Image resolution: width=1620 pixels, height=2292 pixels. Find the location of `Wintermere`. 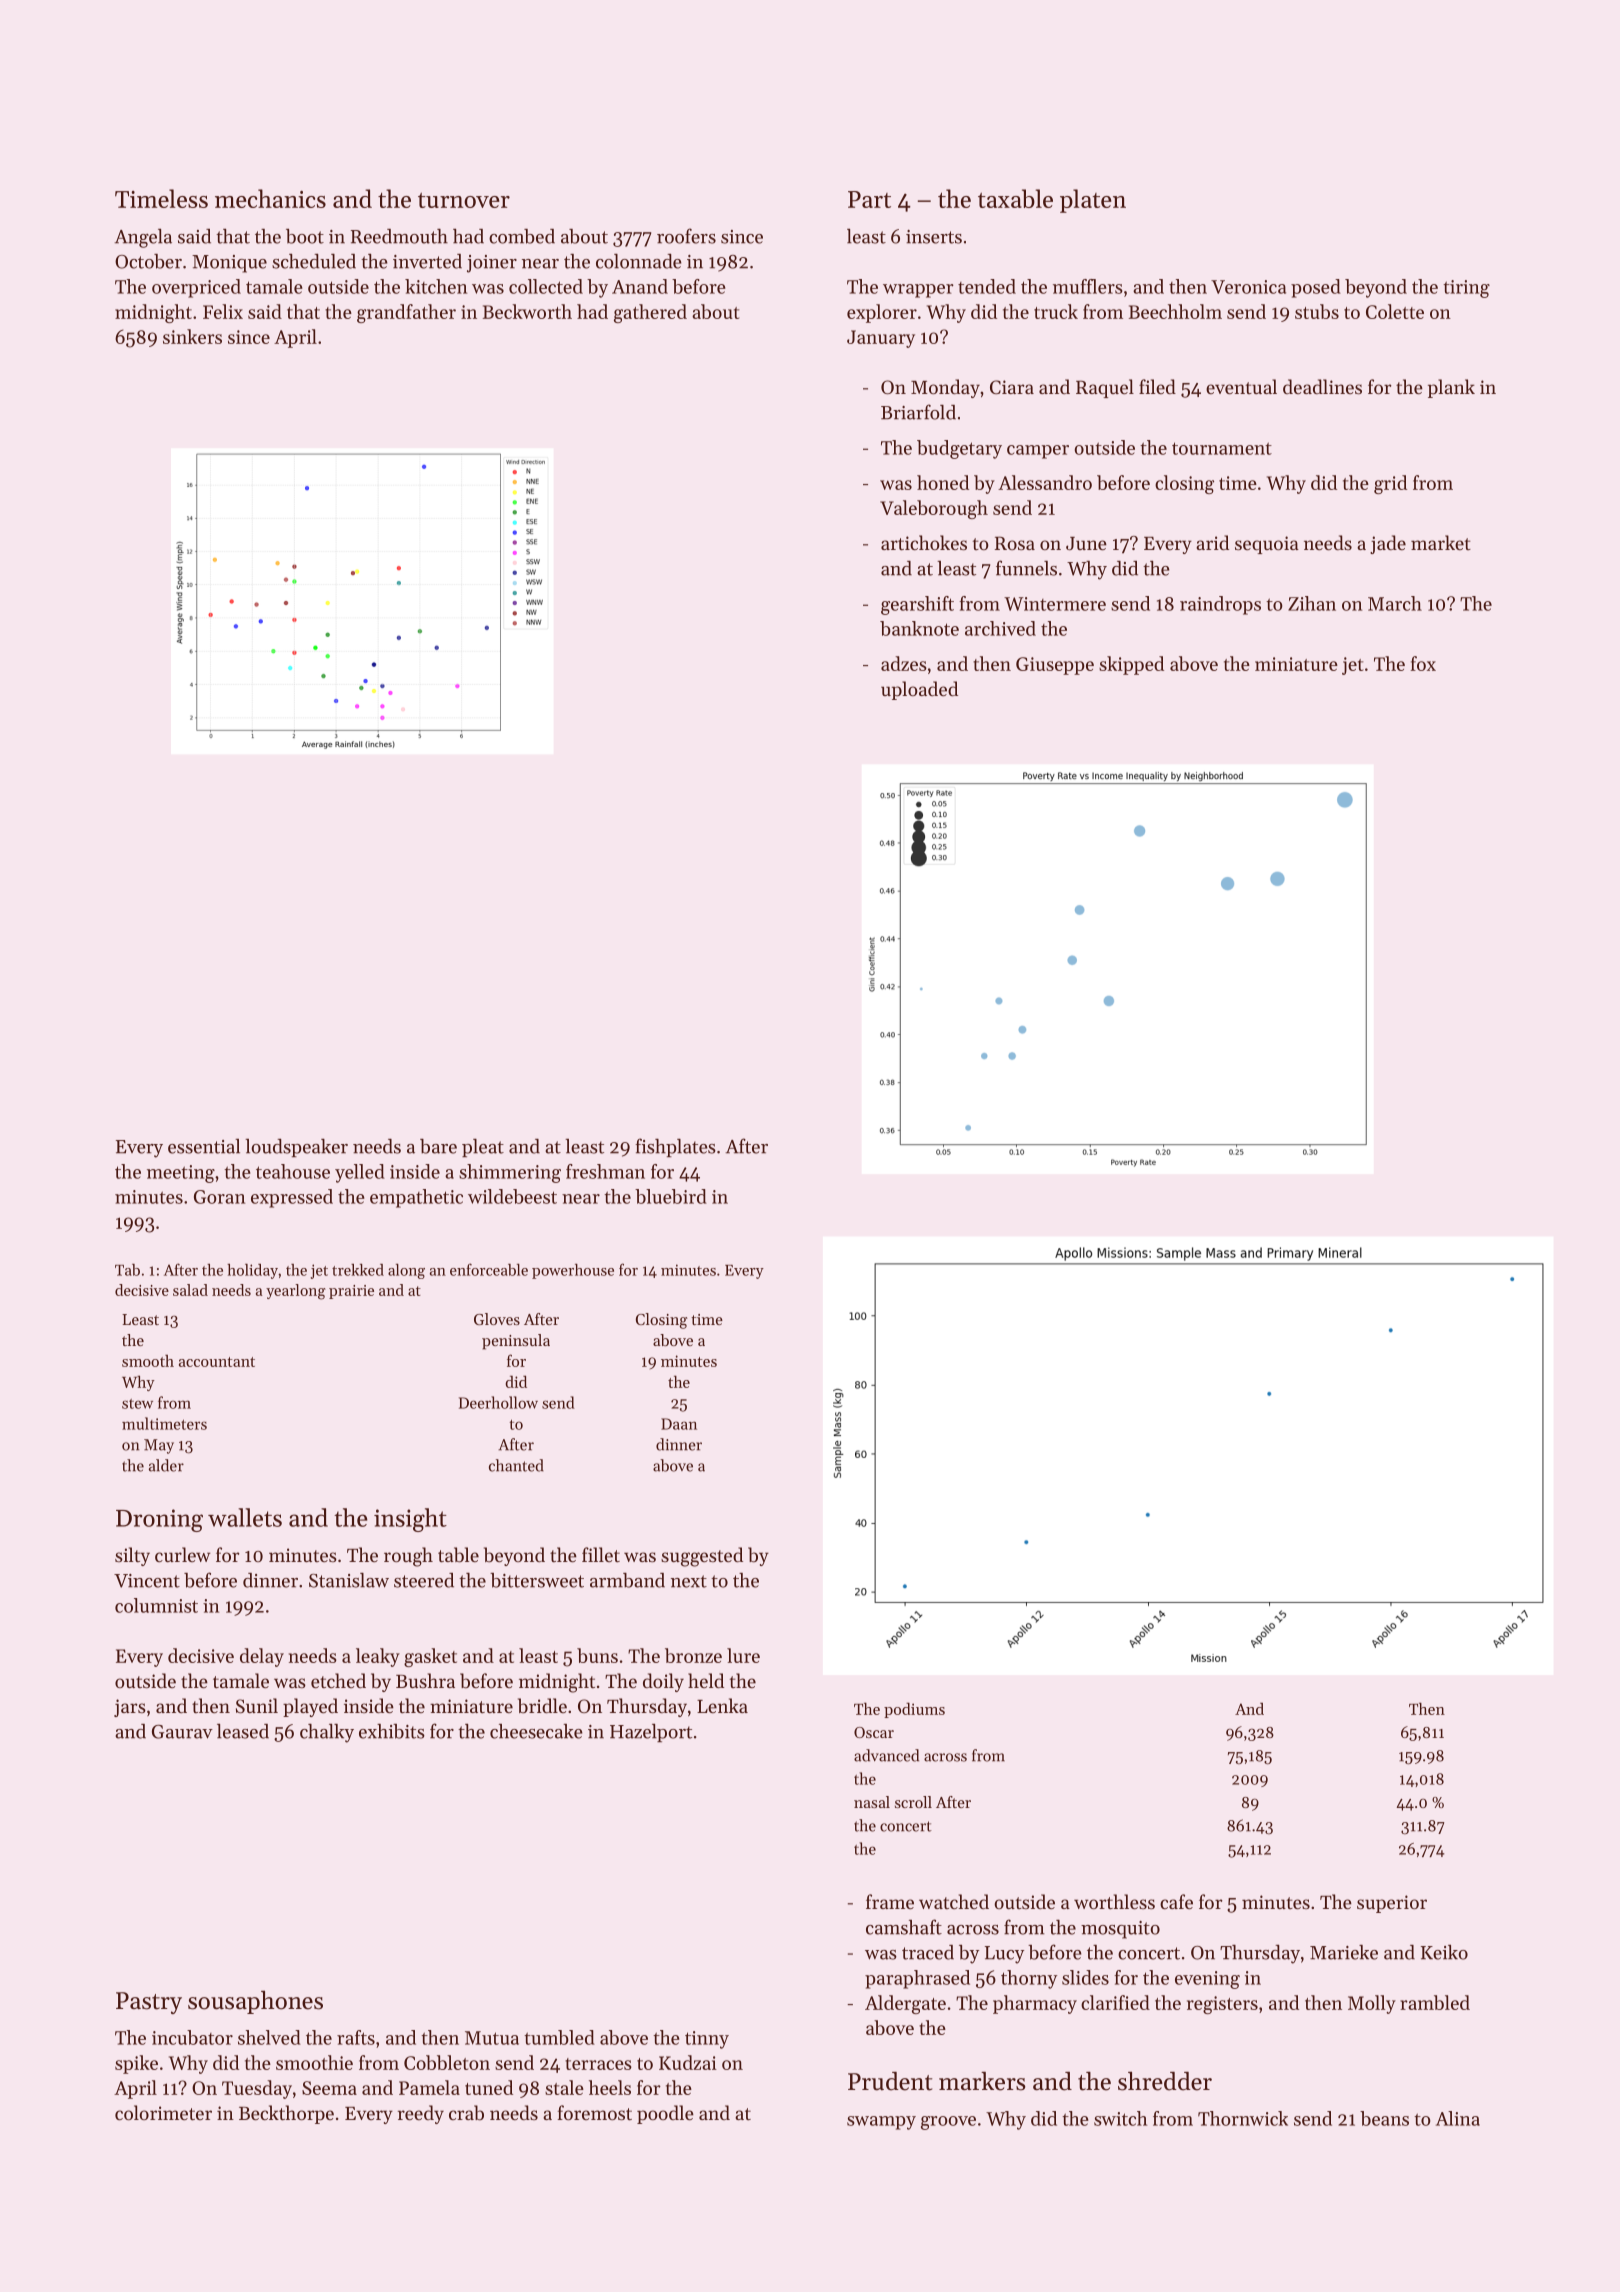

Wintermere is located at coordinates (1055, 604).
